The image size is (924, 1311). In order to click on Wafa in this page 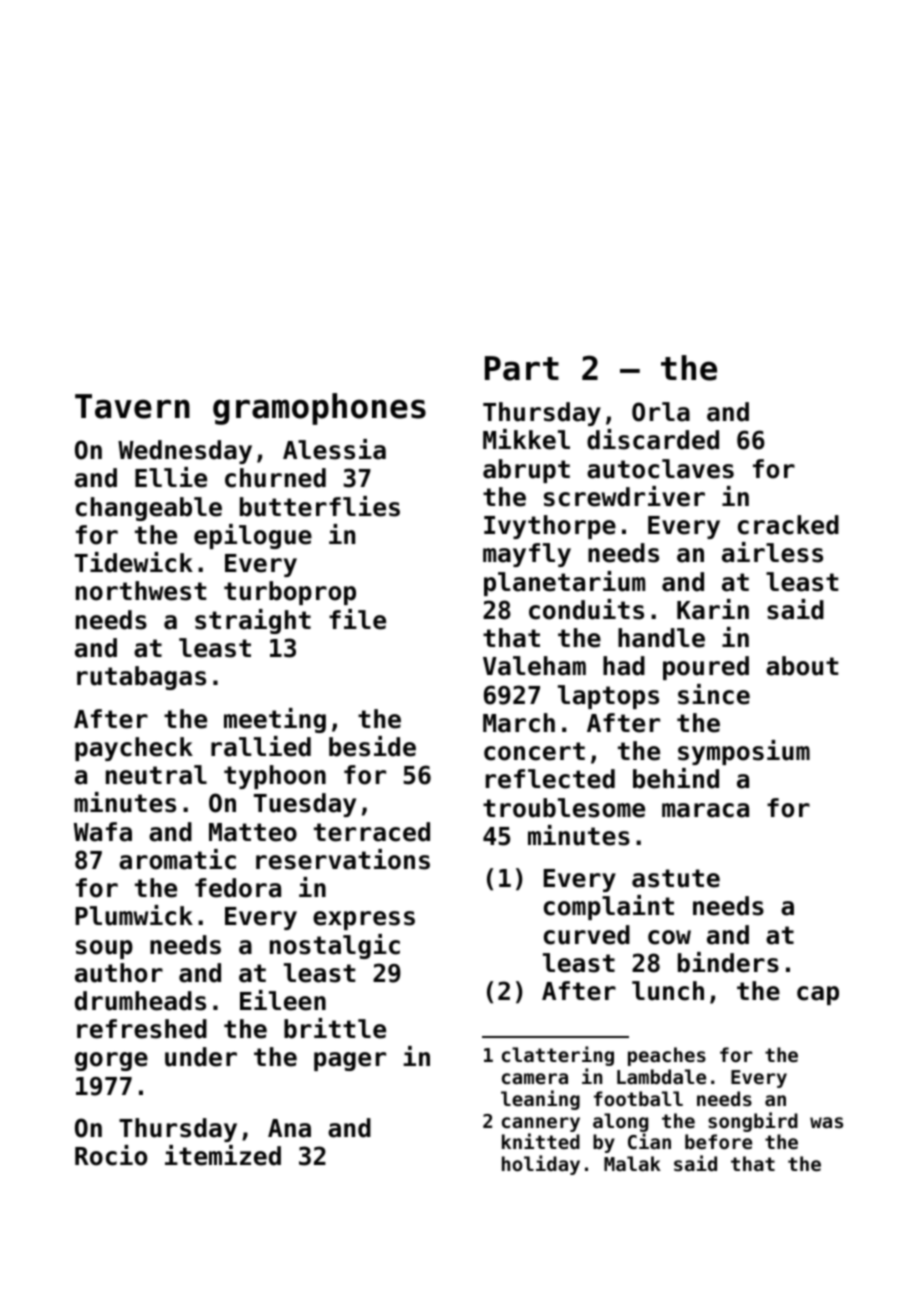, I will do `click(103, 832)`.
